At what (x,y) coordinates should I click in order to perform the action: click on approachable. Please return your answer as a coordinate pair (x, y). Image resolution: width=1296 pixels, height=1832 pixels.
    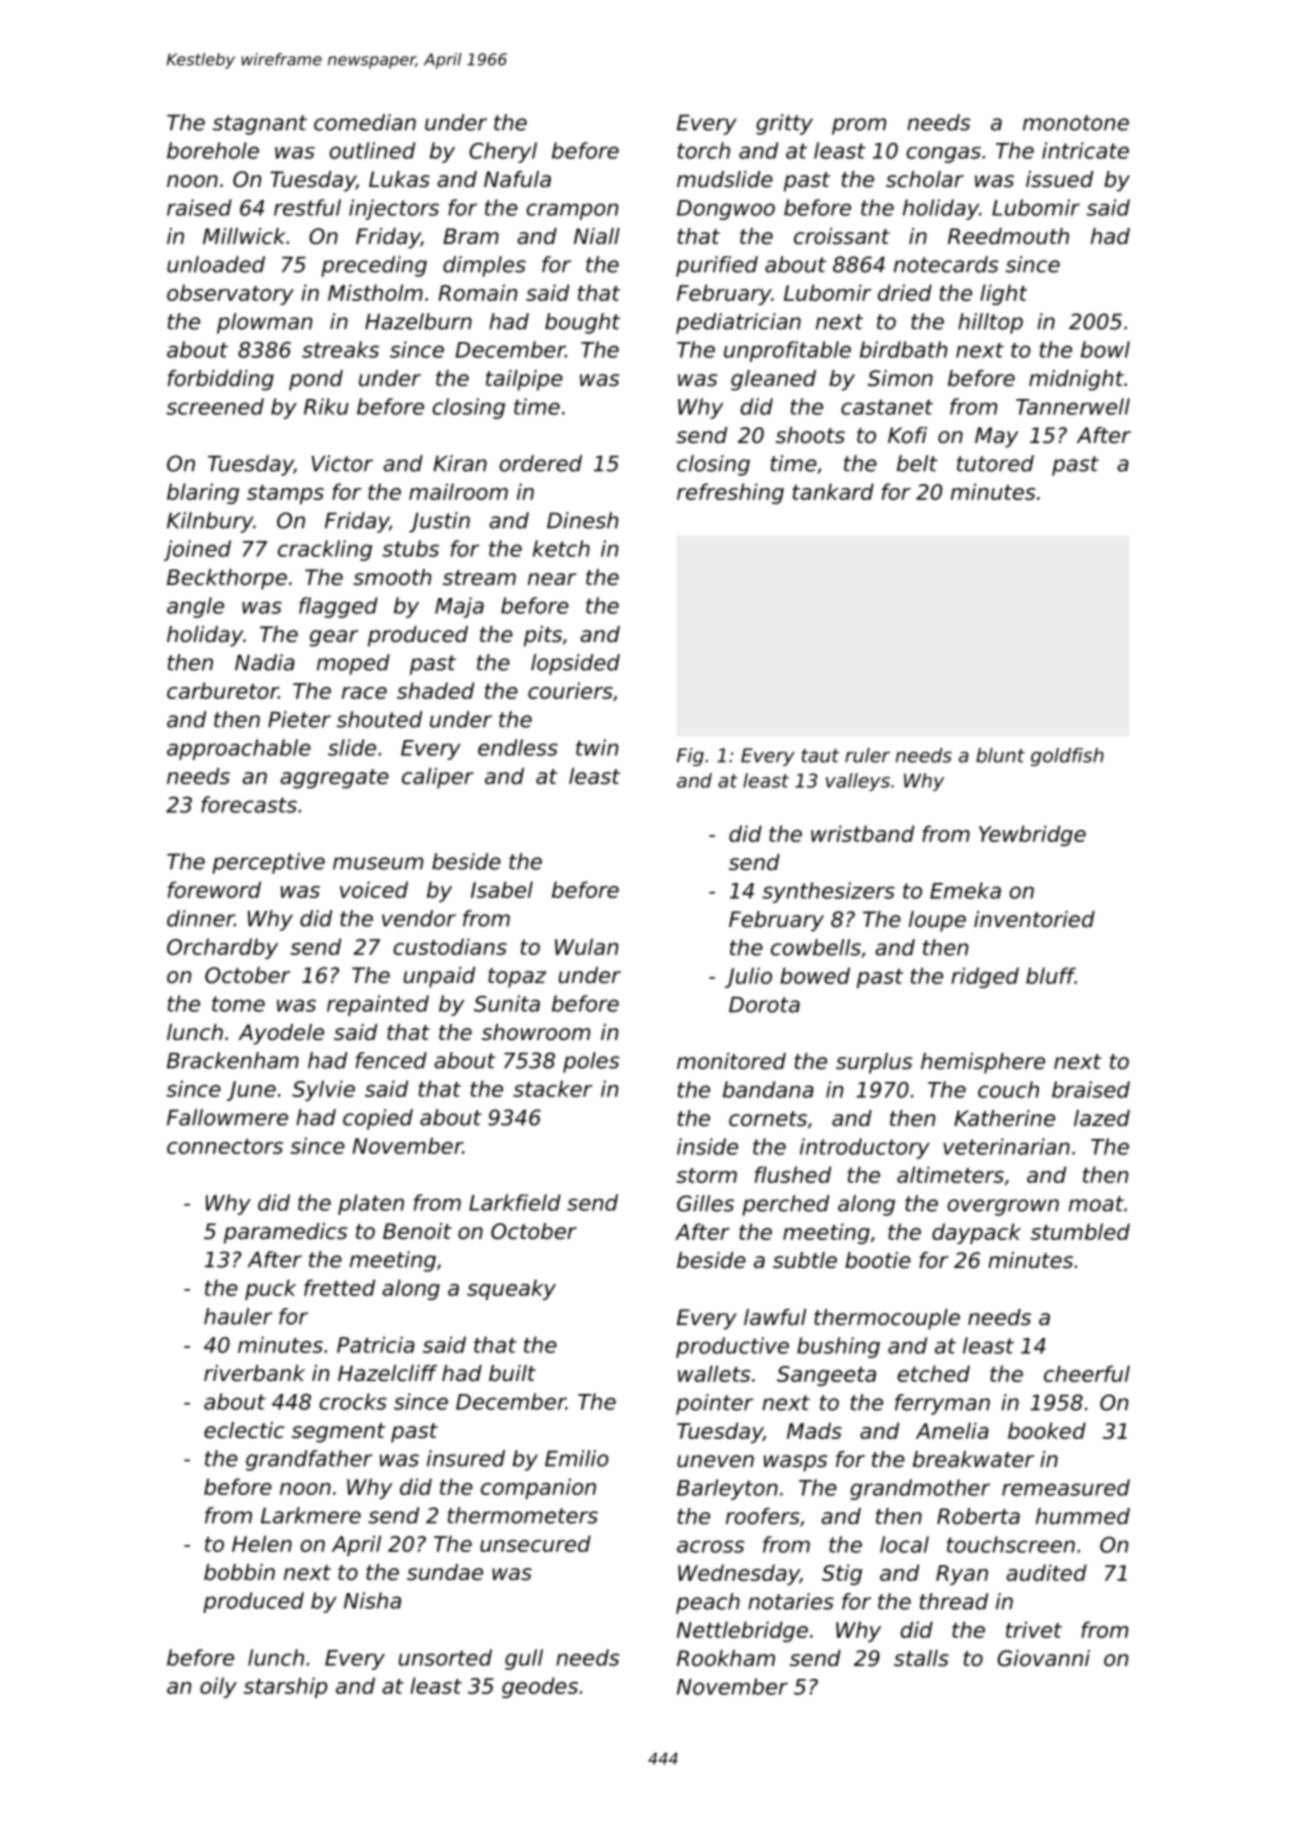
    Looking at the image, I should click on (239, 749).
